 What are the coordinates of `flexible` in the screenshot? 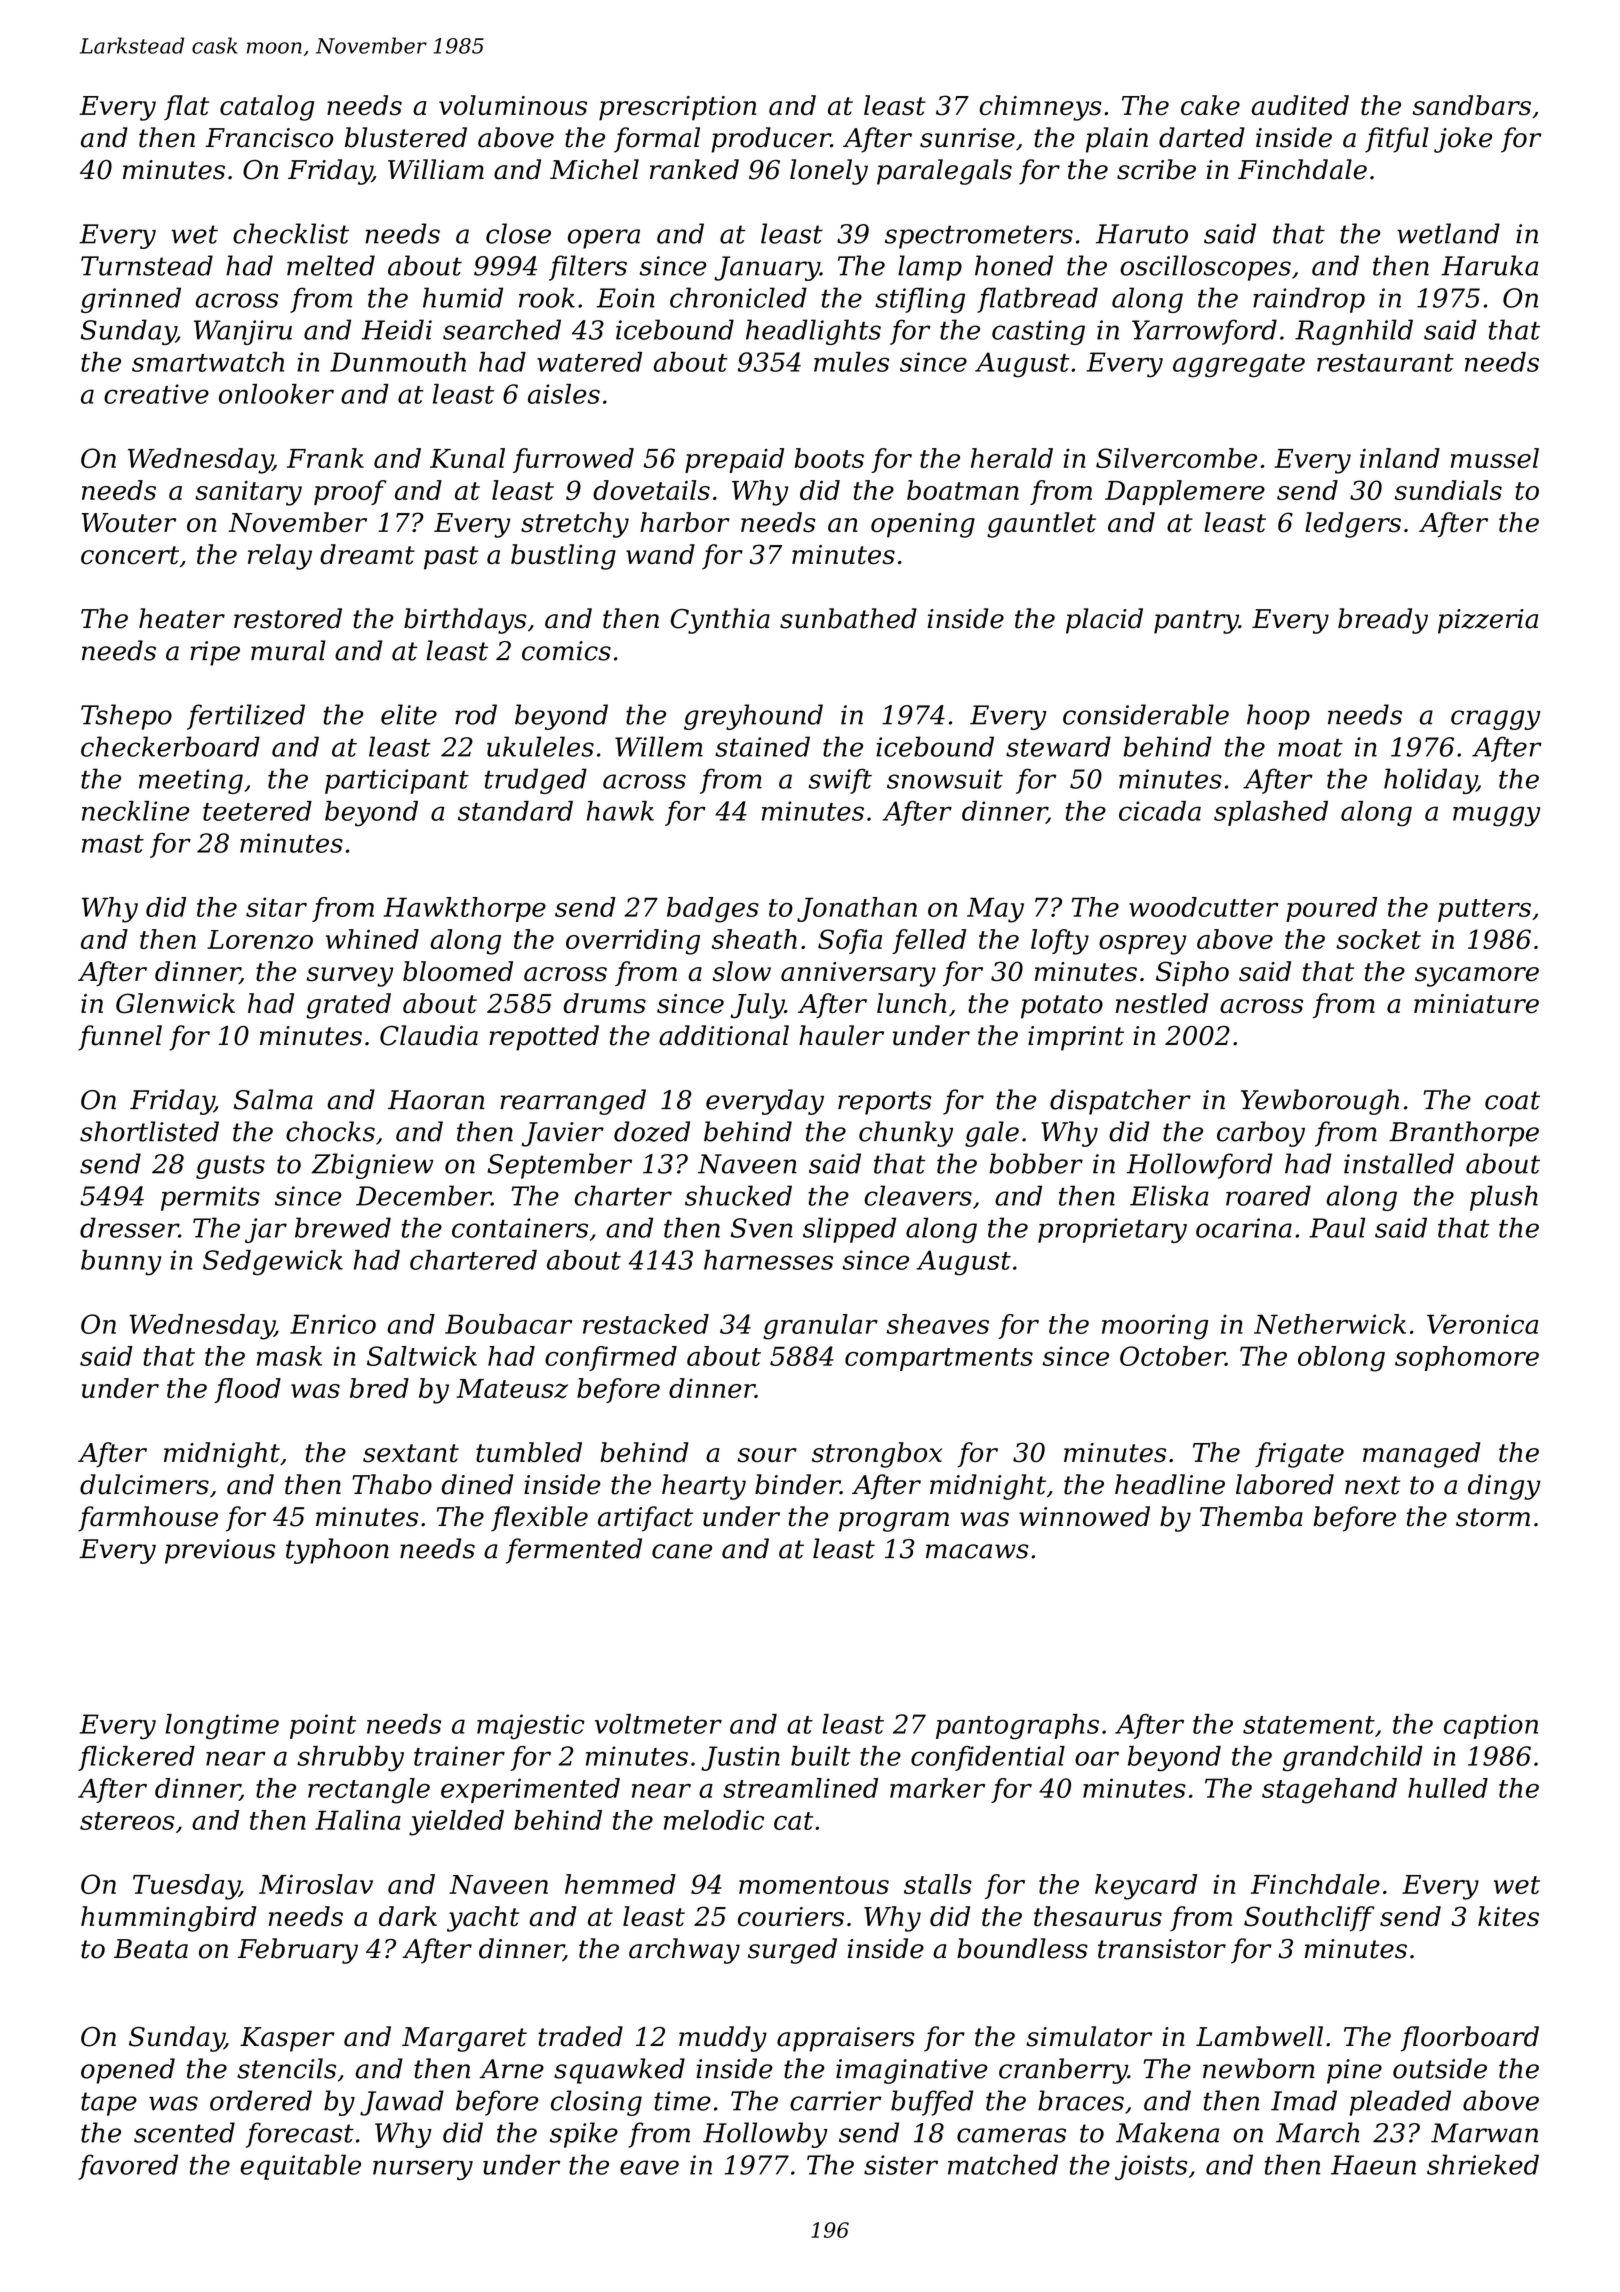 It's located at (539, 1519).
